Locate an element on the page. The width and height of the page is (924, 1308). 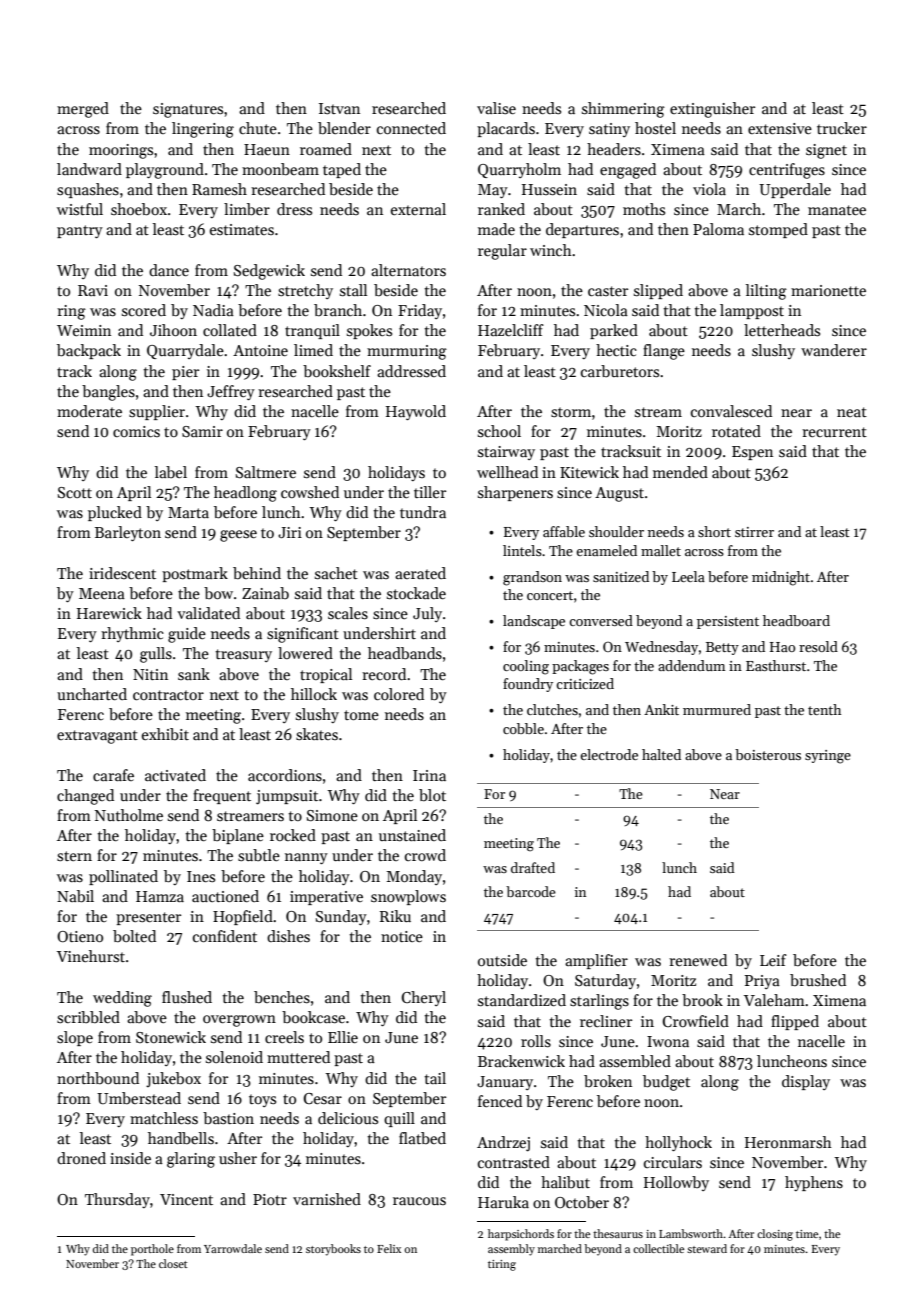
extinguisher is located at coordinates (712, 110).
